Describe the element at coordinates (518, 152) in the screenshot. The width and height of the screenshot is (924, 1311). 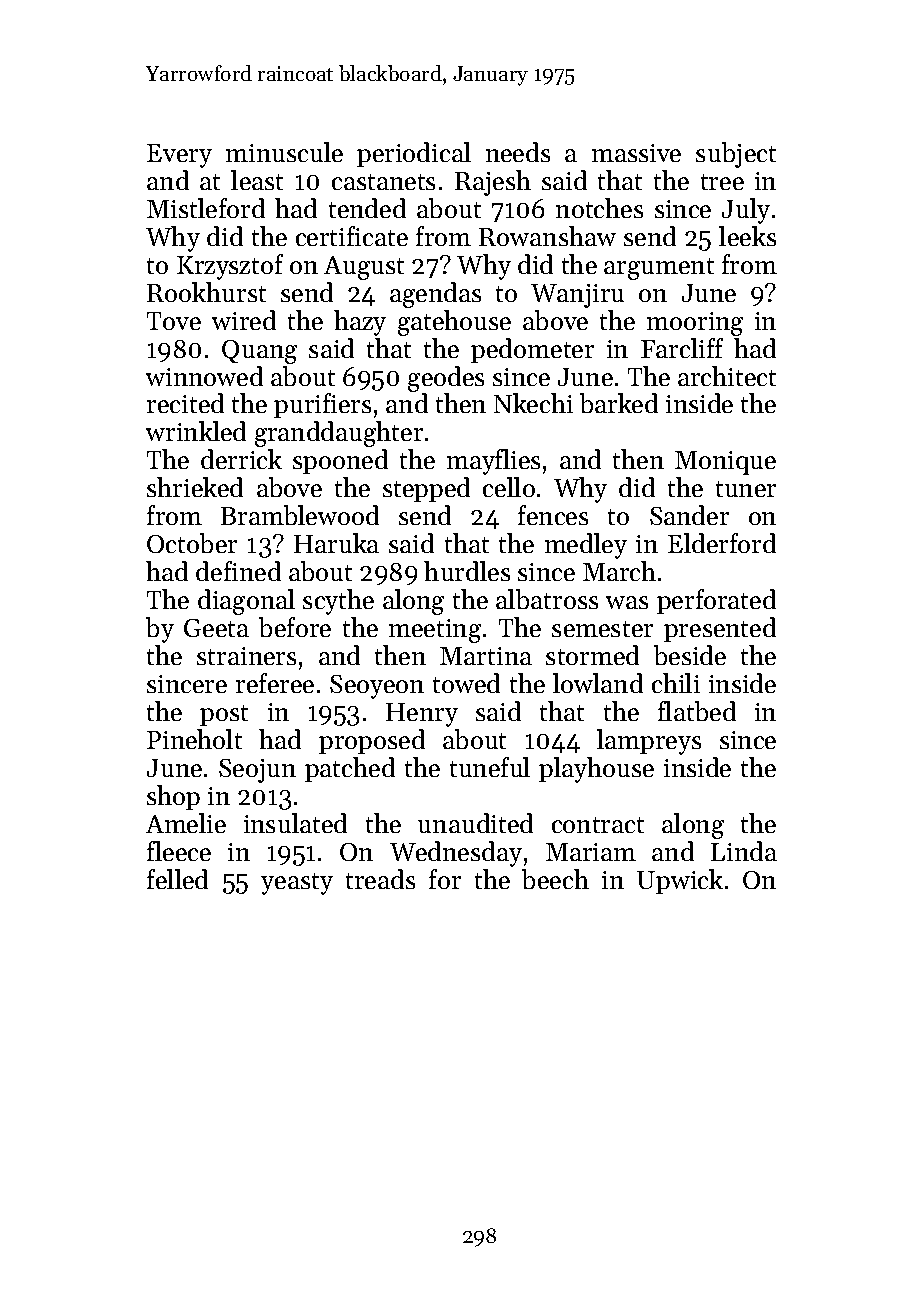
I see `needs` at that location.
